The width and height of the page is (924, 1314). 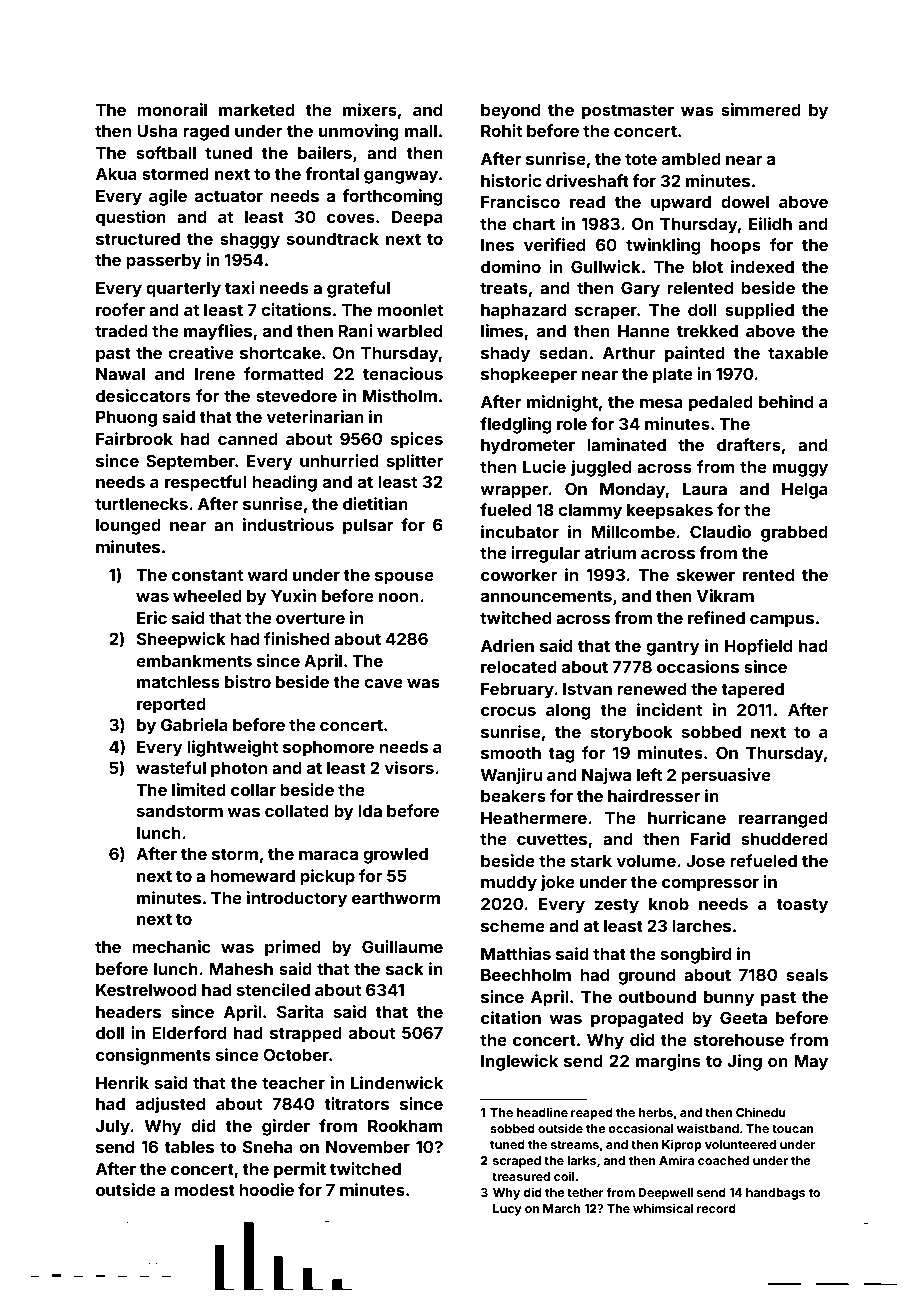 What do you see at coordinates (507, 645) in the page?
I see `Adrien` at bounding box center [507, 645].
